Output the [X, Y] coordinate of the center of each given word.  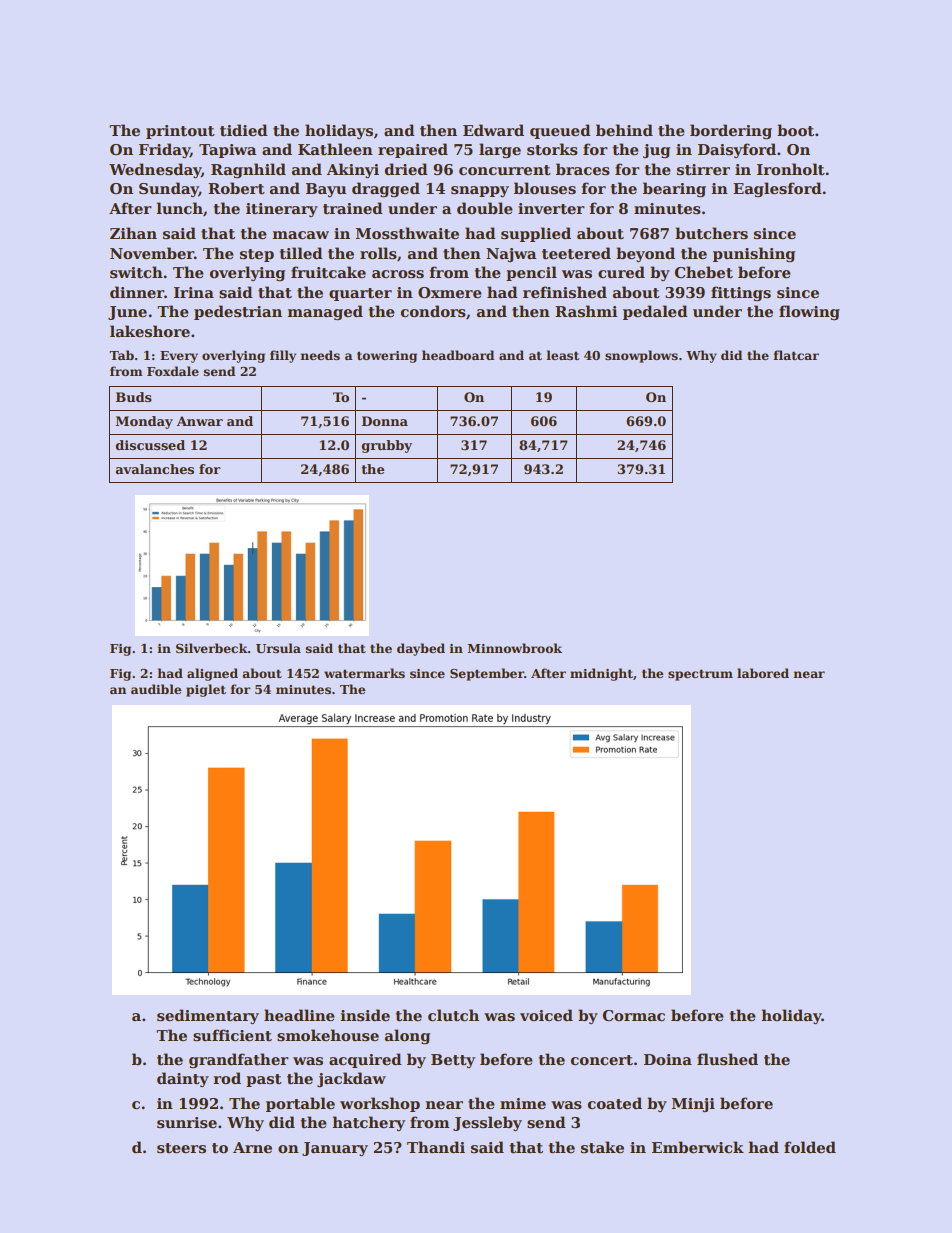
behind [624, 130]
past [264, 1080]
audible [156, 689]
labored [763, 673]
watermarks [364, 673]
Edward [493, 130]
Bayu [326, 190]
